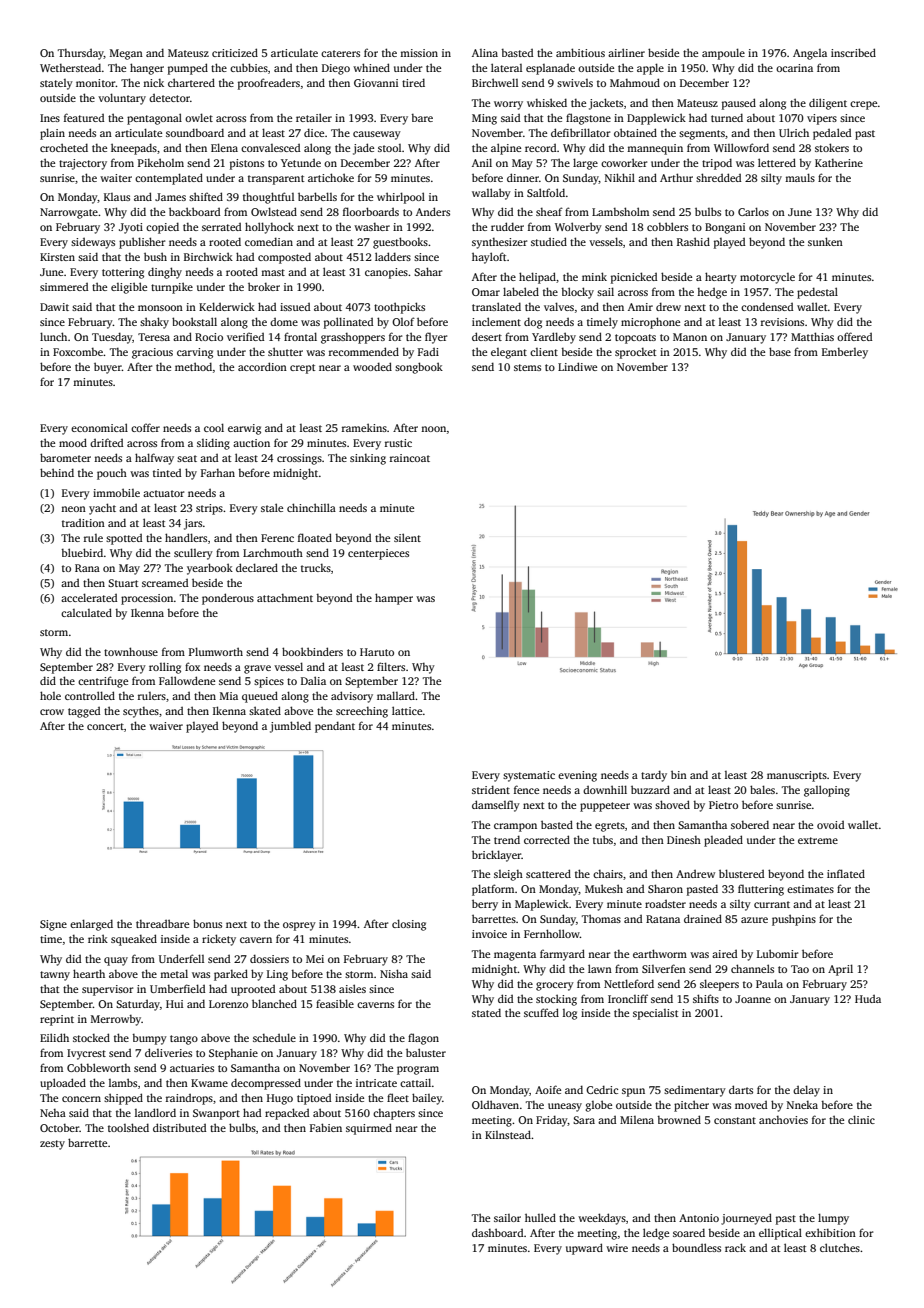  I want to click on reprint, so click(57, 1020).
